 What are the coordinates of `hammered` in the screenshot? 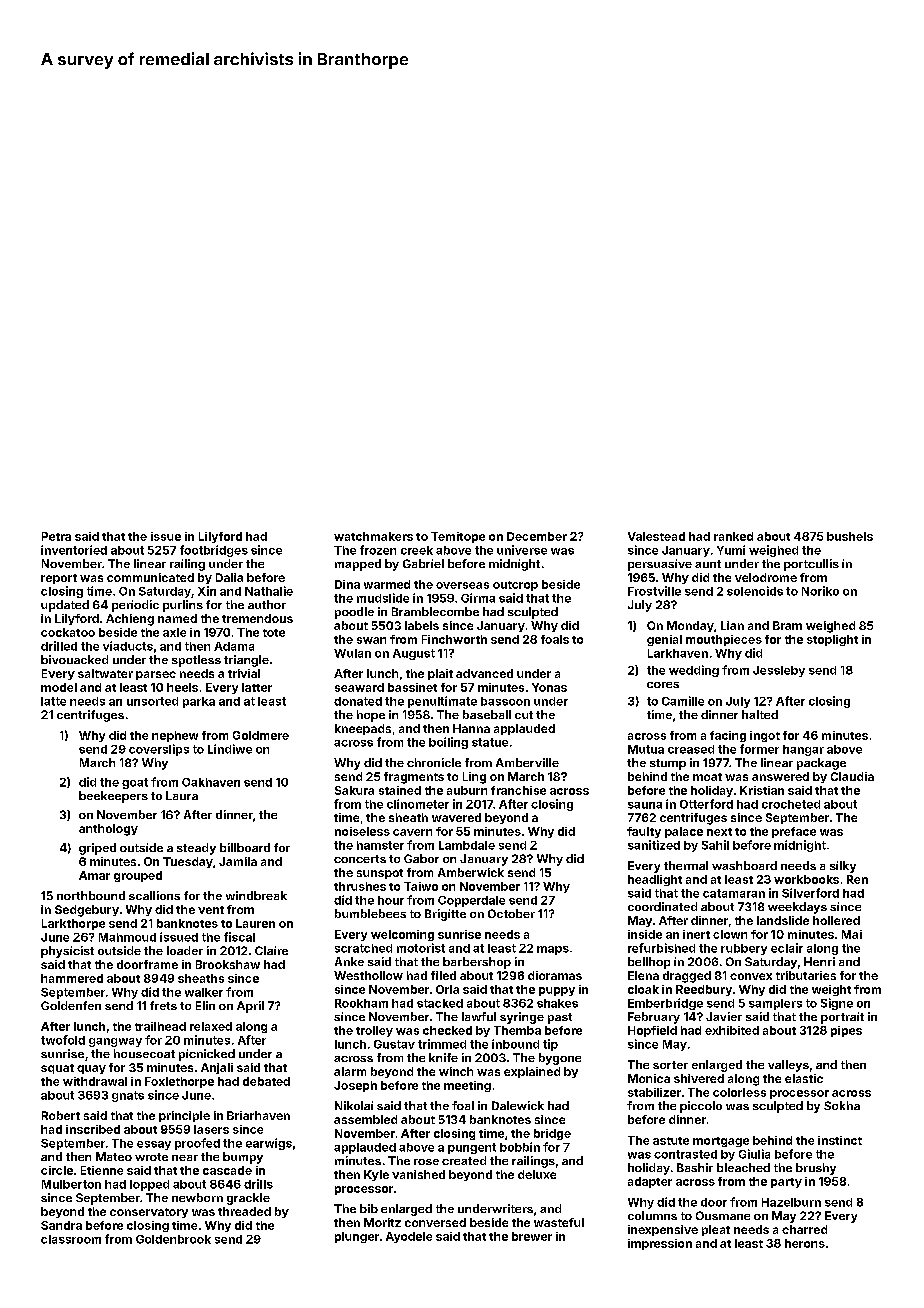 It's located at (72, 978).
